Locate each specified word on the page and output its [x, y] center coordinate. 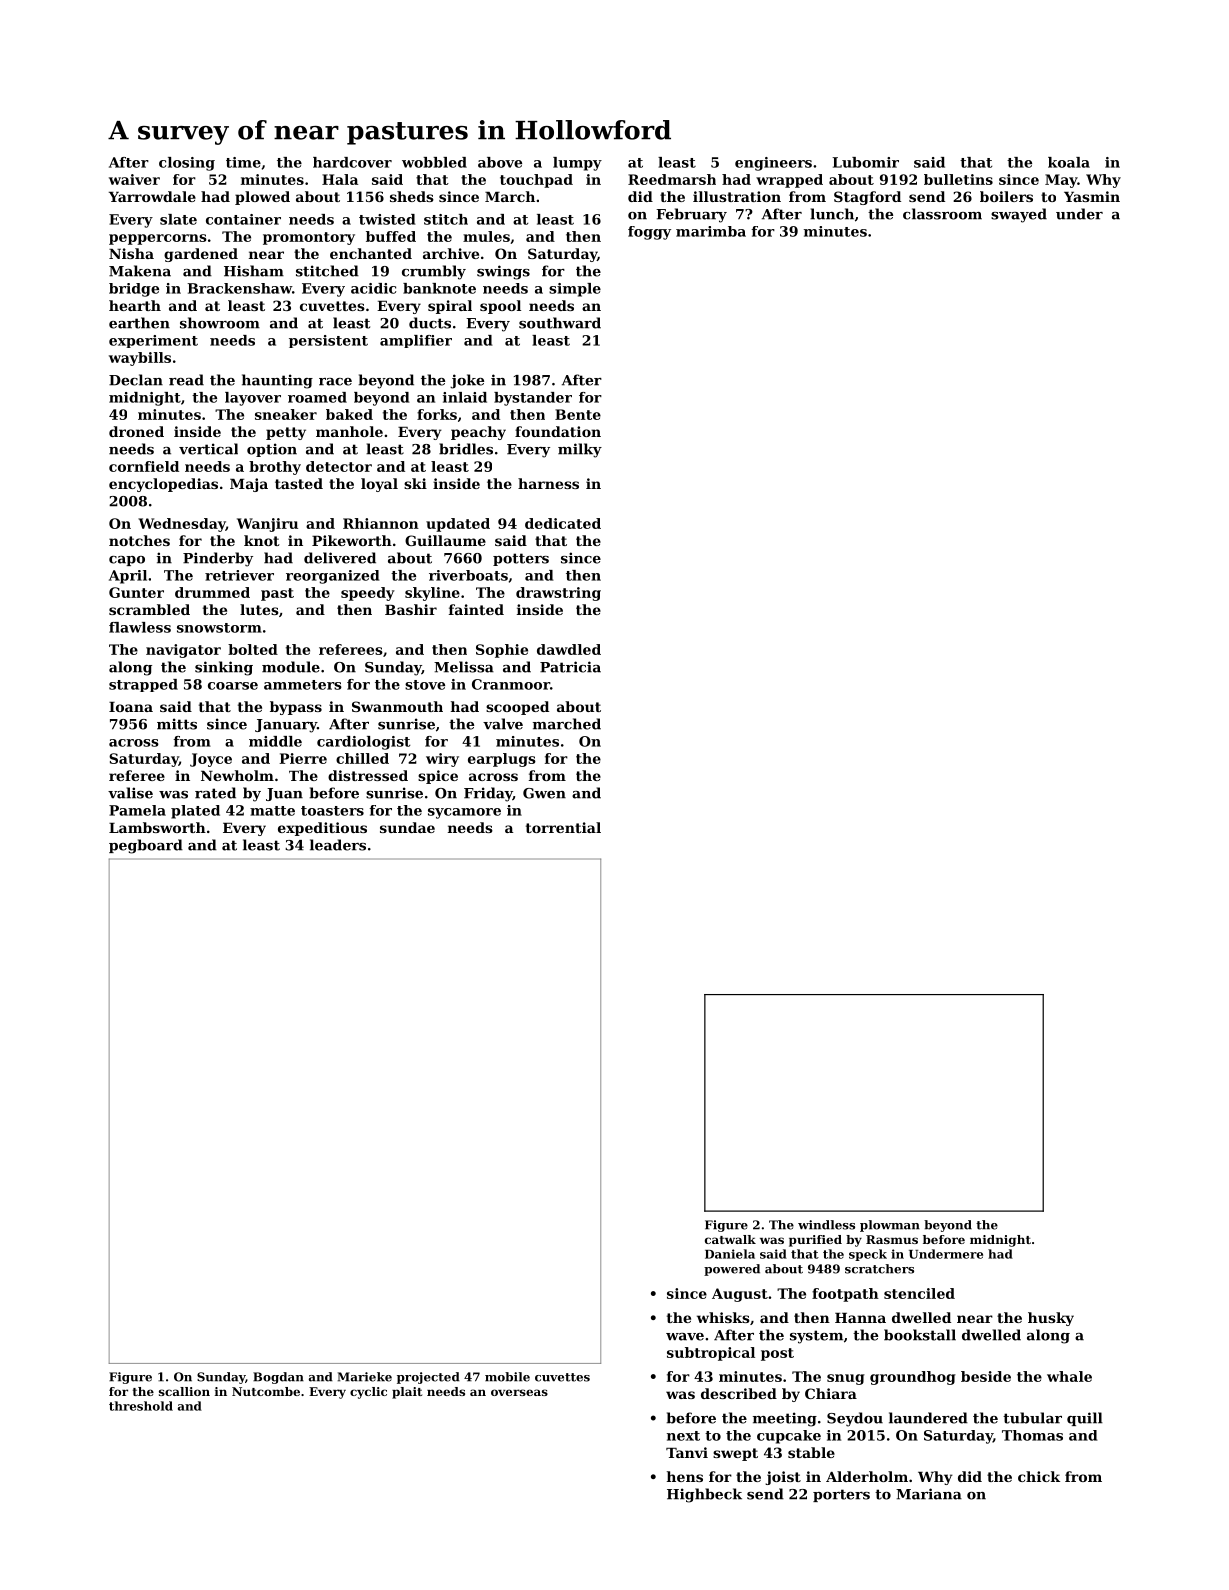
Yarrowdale [152, 196]
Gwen [544, 793]
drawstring [558, 594]
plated [195, 812]
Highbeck [704, 1495]
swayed [1019, 215]
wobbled [434, 162]
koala [1069, 162]
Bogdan [278, 1378]
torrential [563, 827]
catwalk [730, 1239]
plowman [890, 1226]
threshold [141, 1406]
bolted [253, 649]
